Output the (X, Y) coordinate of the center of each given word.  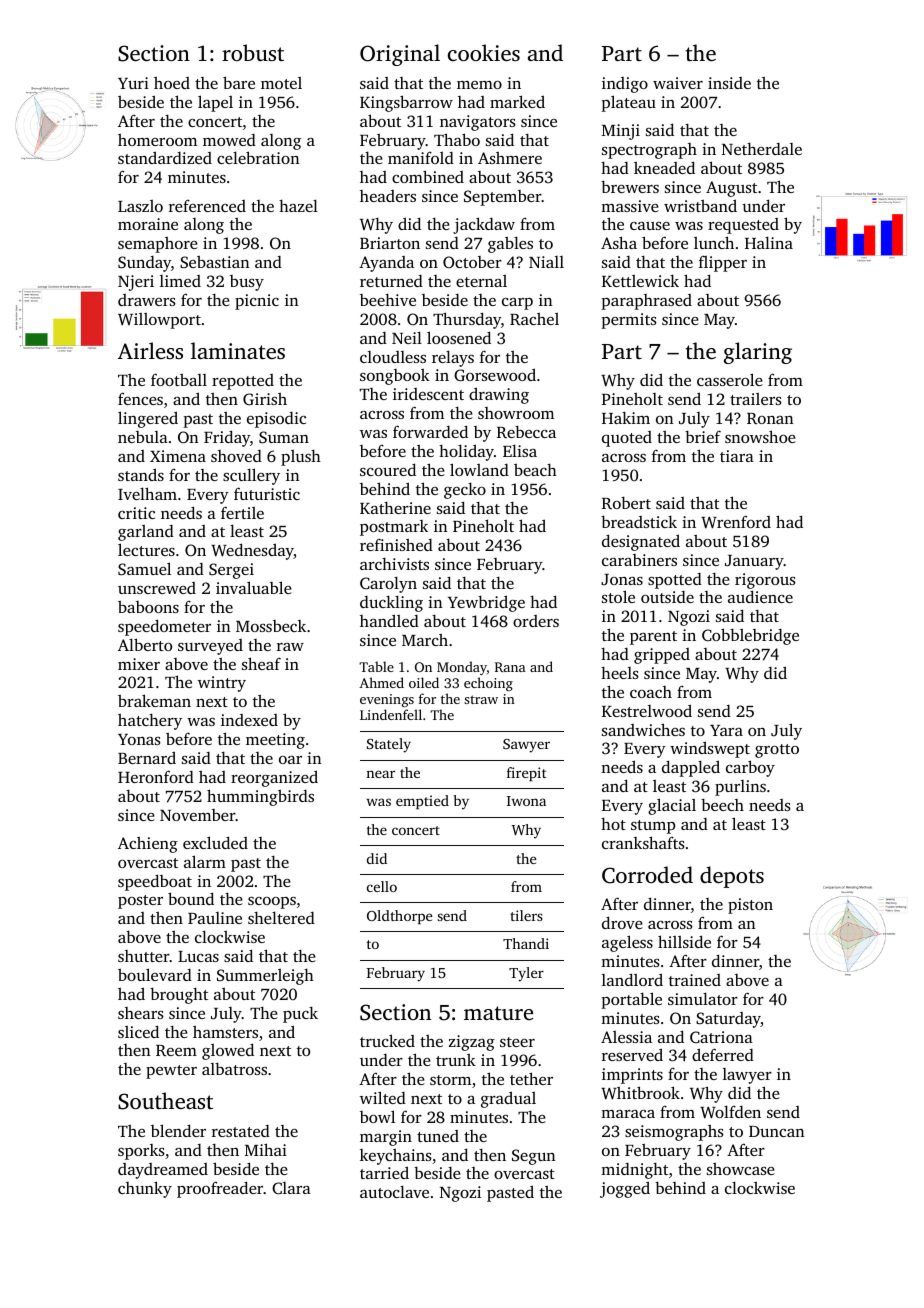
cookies (484, 52)
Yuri (133, 83)
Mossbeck (271, 626)
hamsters (225, 1032)
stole (618, 596)
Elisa (520, 450)
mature (498, 1013)
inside (729, 83)
